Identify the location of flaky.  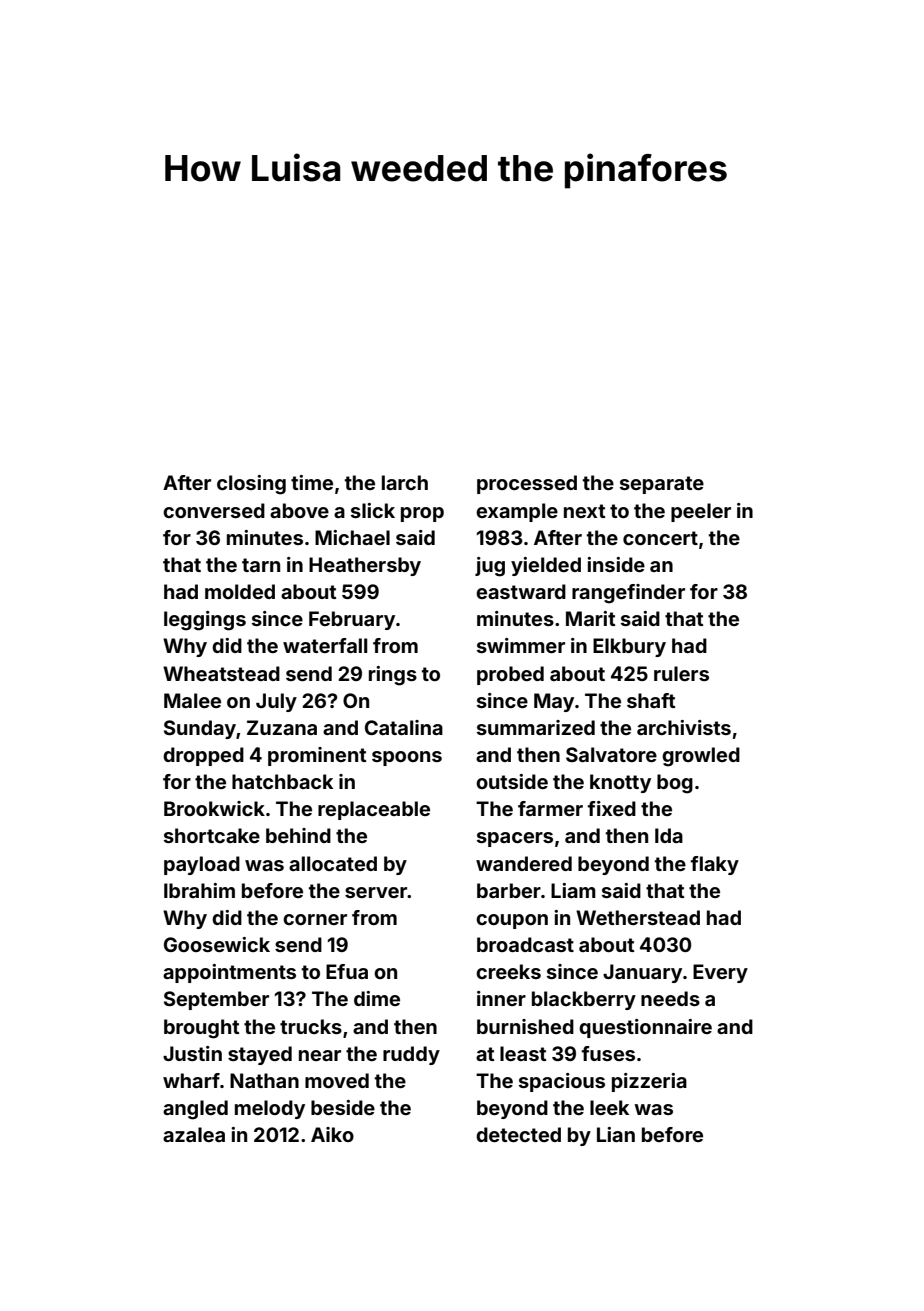
(715, 865).
